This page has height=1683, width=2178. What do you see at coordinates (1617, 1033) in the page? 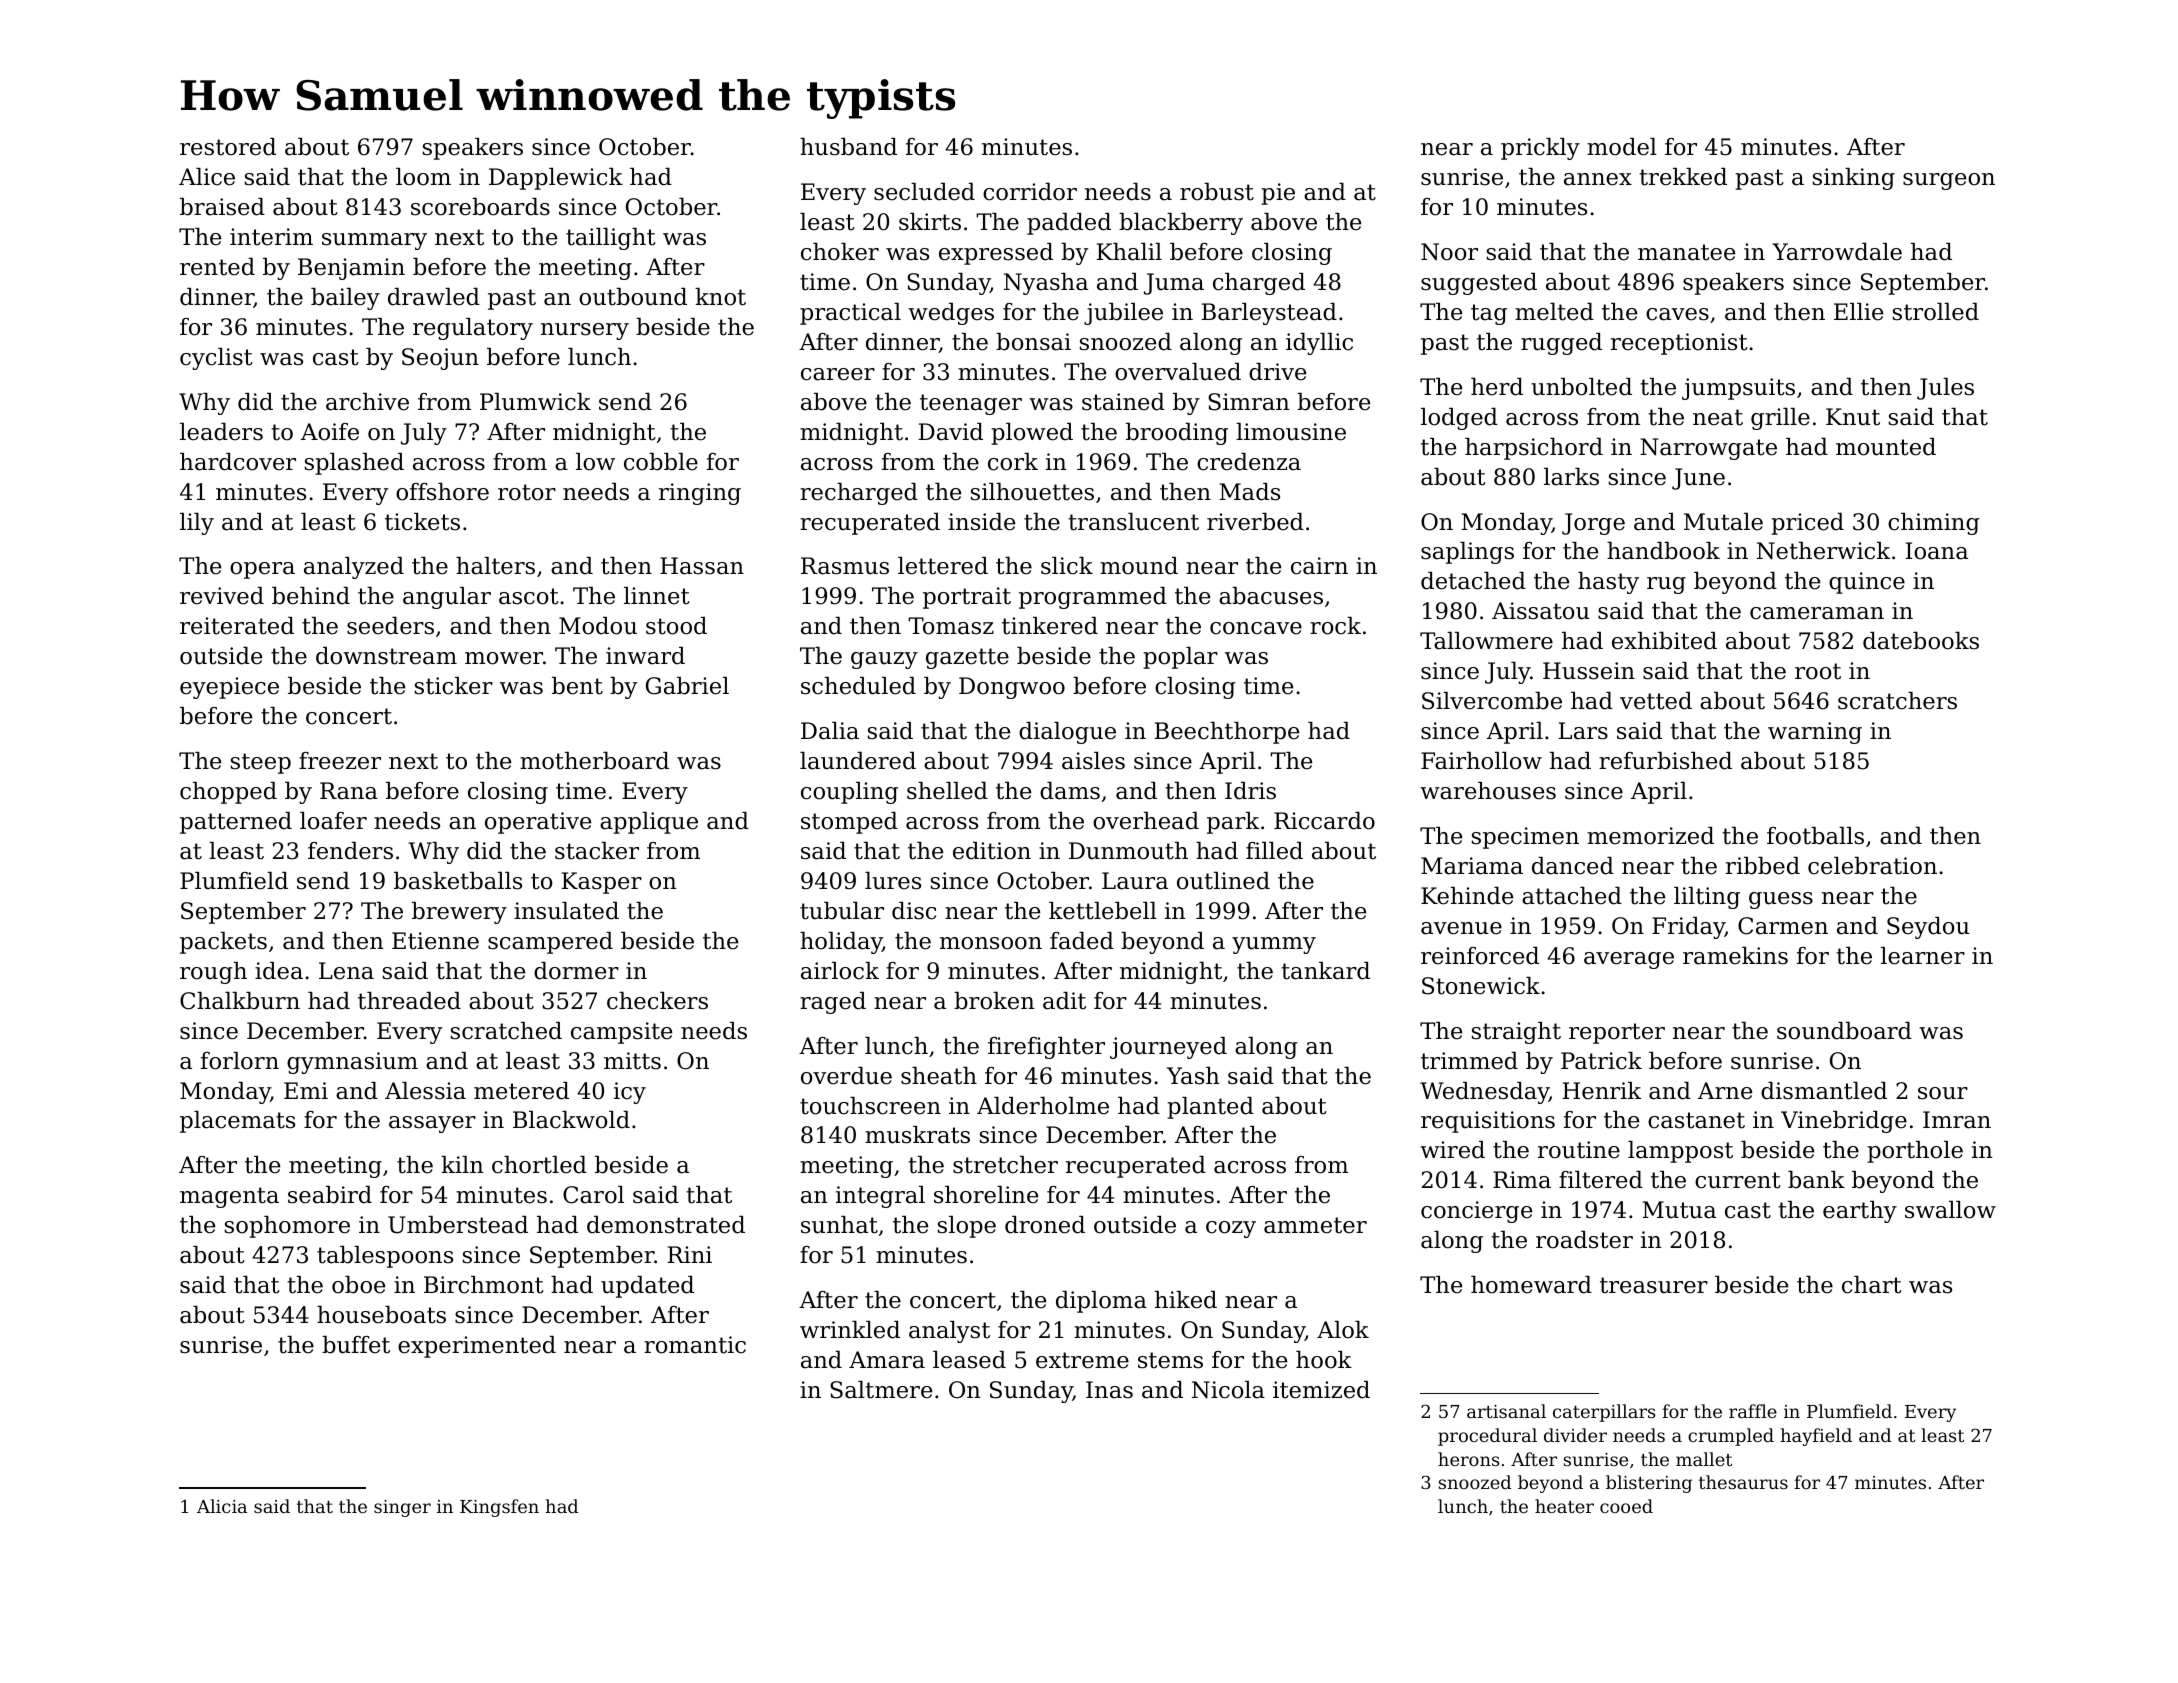
I see `reporter` at bounding box center [1617, 1033].
